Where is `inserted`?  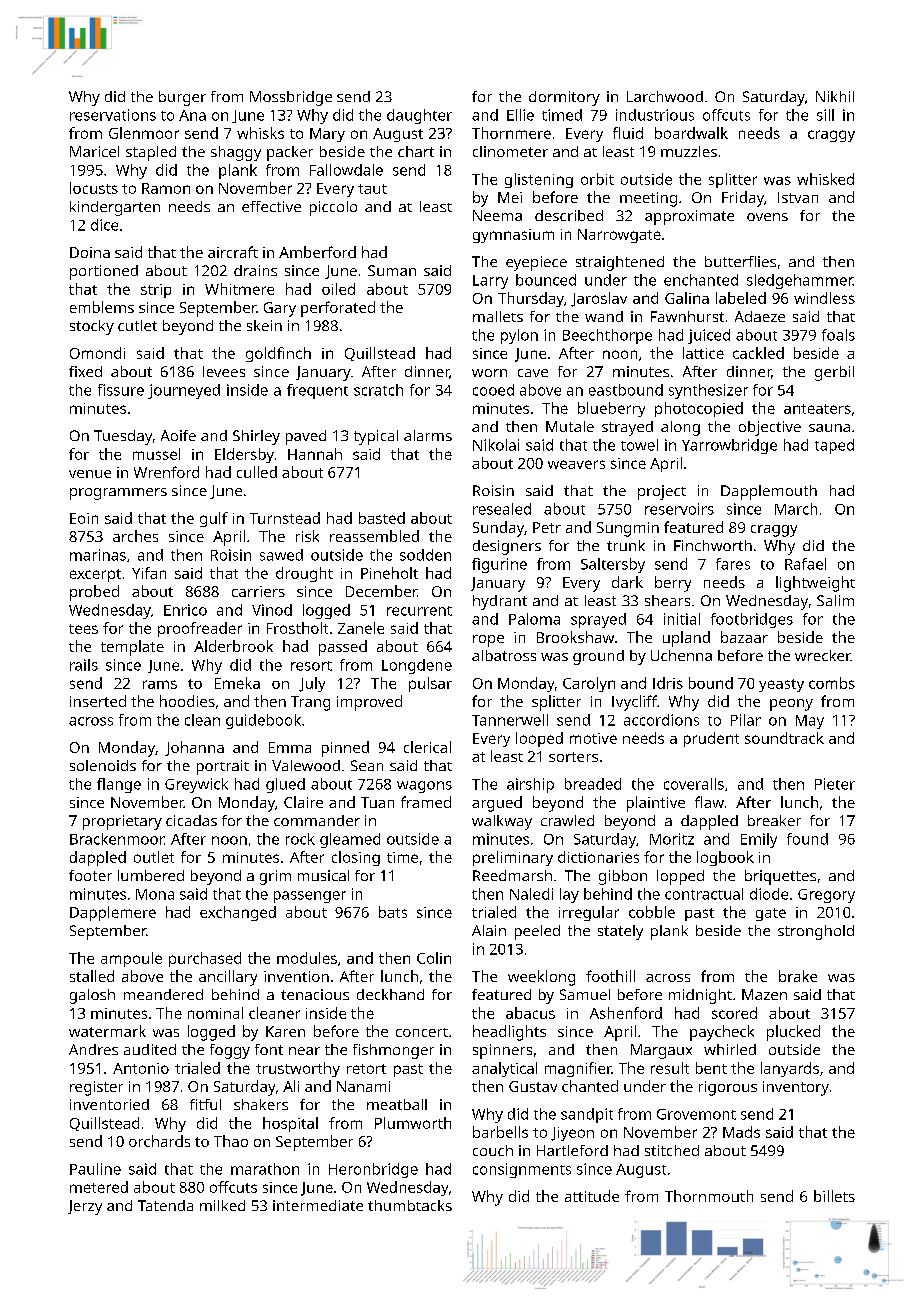
inserted is located at coordinates (98, 701).
